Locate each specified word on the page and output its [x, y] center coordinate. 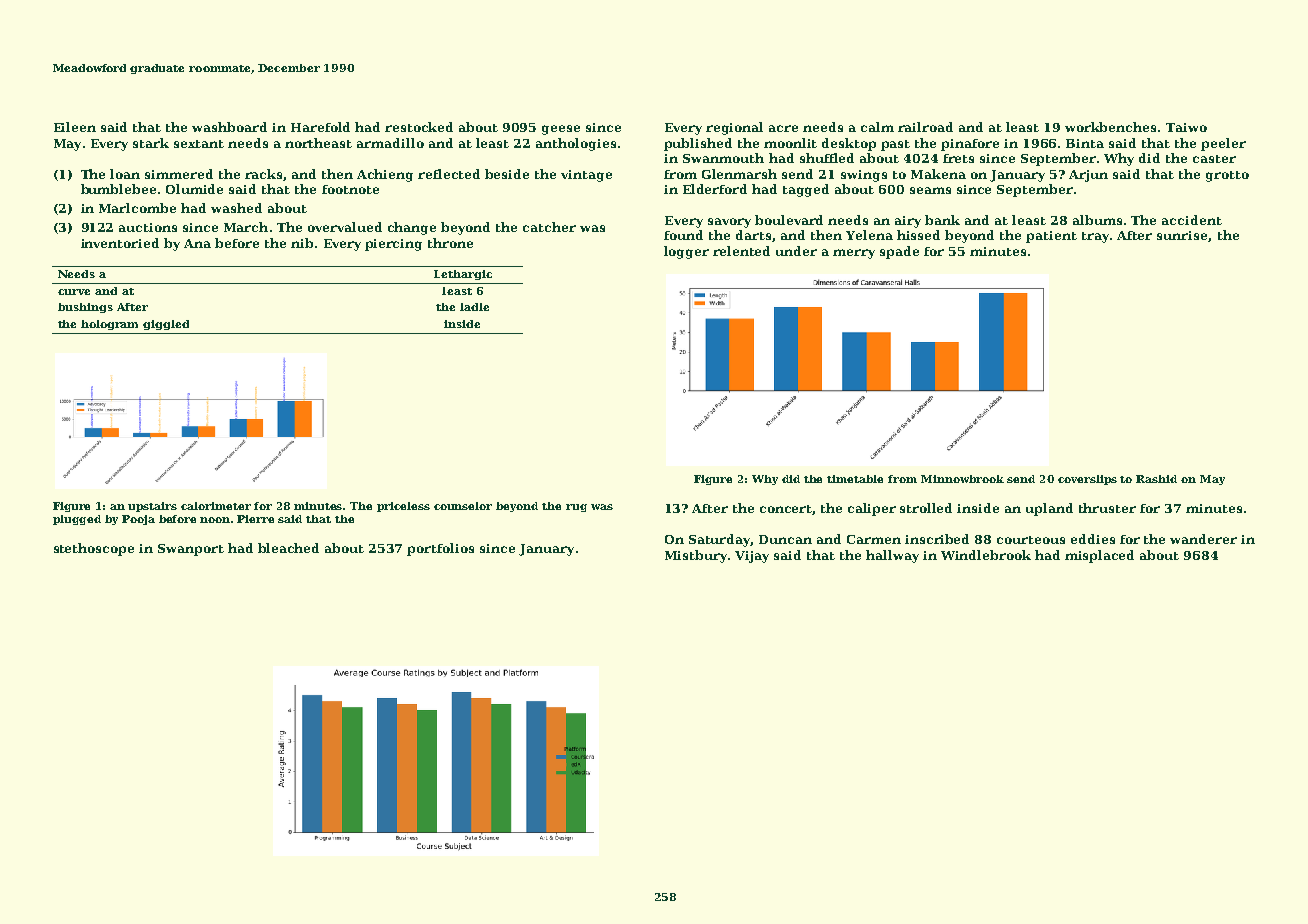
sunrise [1182, 235]
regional [734, 128]
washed [236, 208]
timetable [855, 479]
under [796, 251]
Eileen [75, 127]
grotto [1227, 176]
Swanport [191, 550]
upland [1049, 509]
